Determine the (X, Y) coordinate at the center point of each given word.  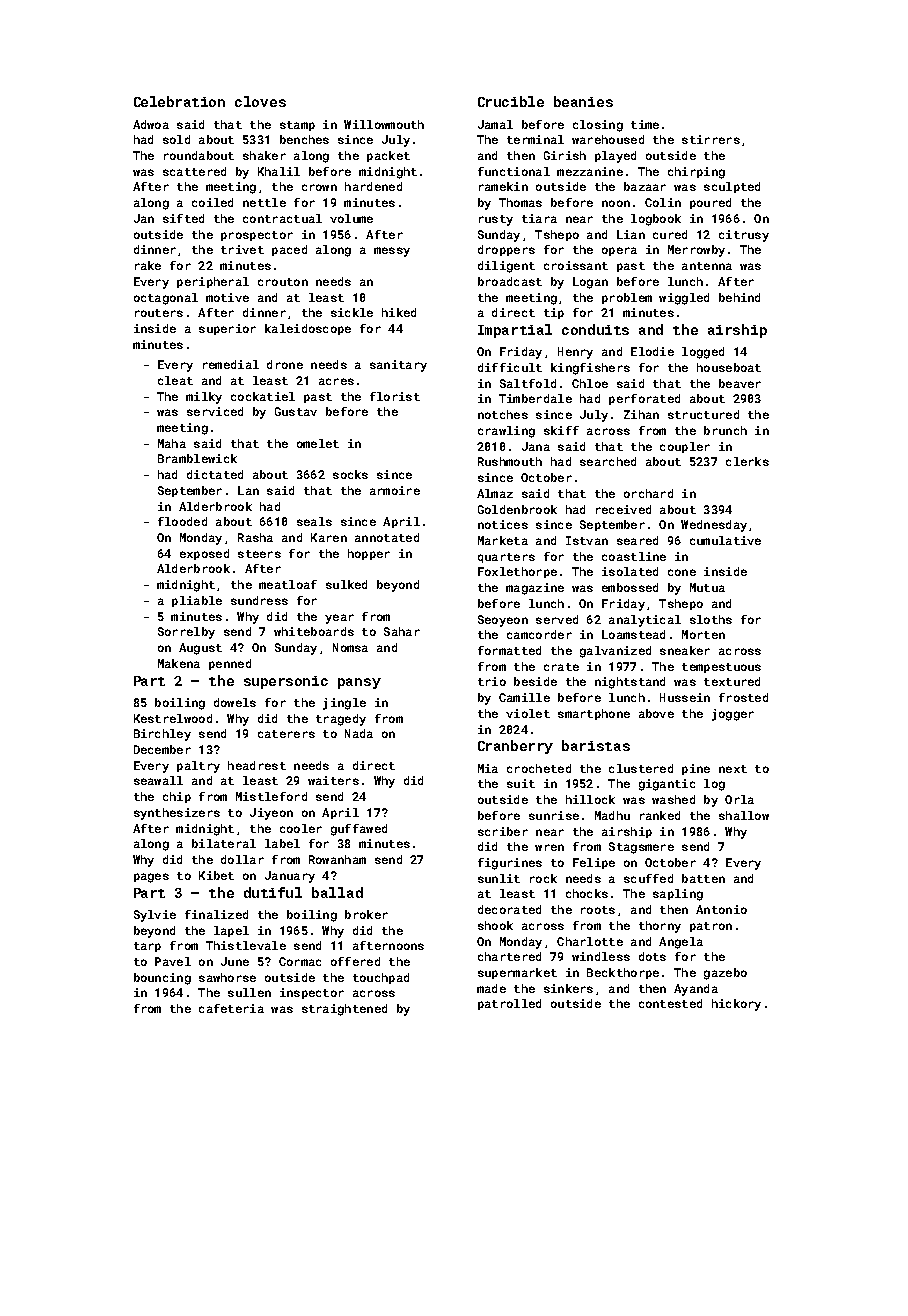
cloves (260, 101)
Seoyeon (503, 621)
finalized (216, 914)
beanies (583, 101)
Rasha (255, 537)
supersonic (286, 682)
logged (703, 353)
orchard (648, 493)
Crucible (511, 101)
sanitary (398, 366)
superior (227, 329)
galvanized (615, 652)
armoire (395, 490)
